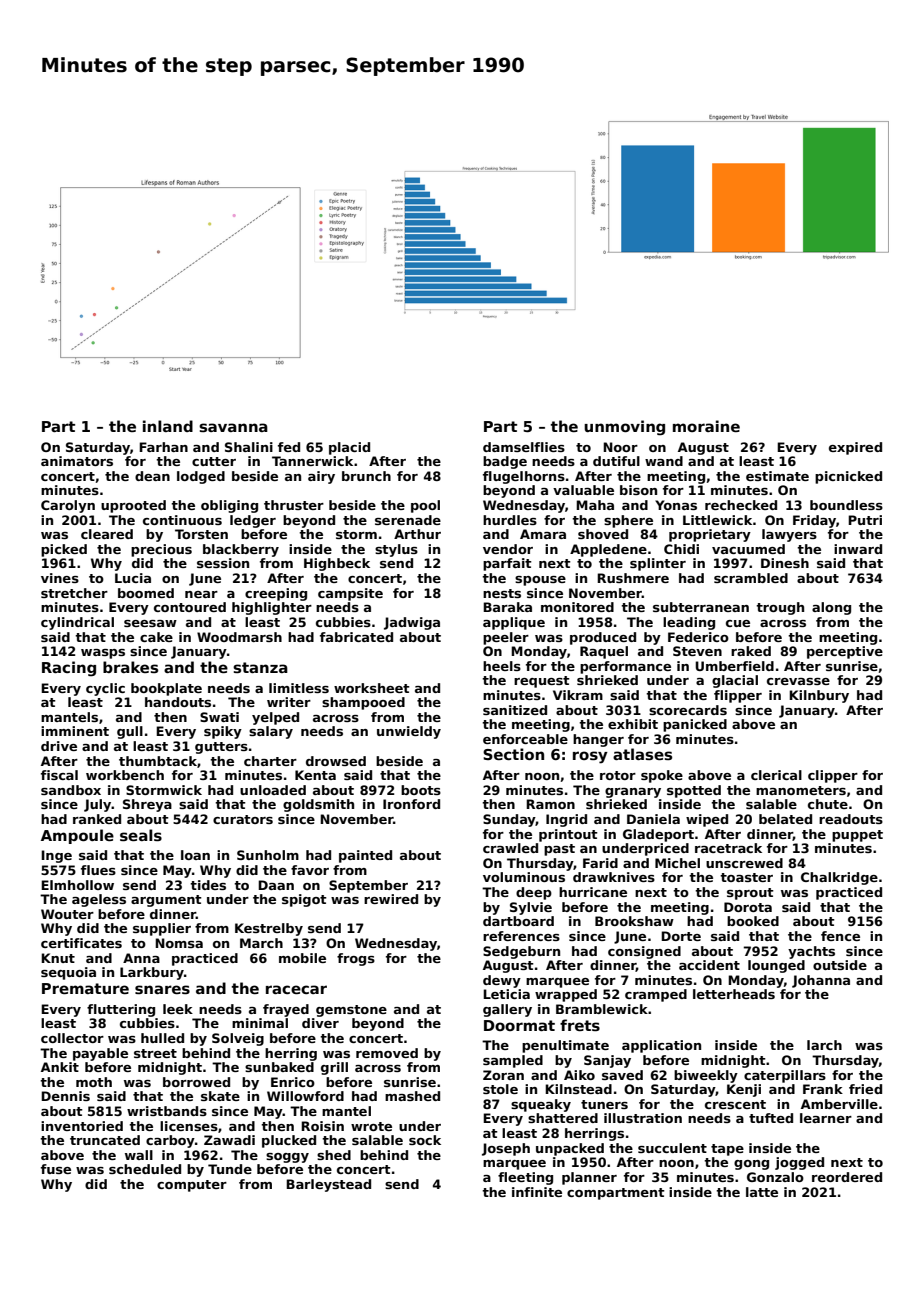  Describe the element at coordinates (537, 1192) in the page. I see `infinite` at that location.
